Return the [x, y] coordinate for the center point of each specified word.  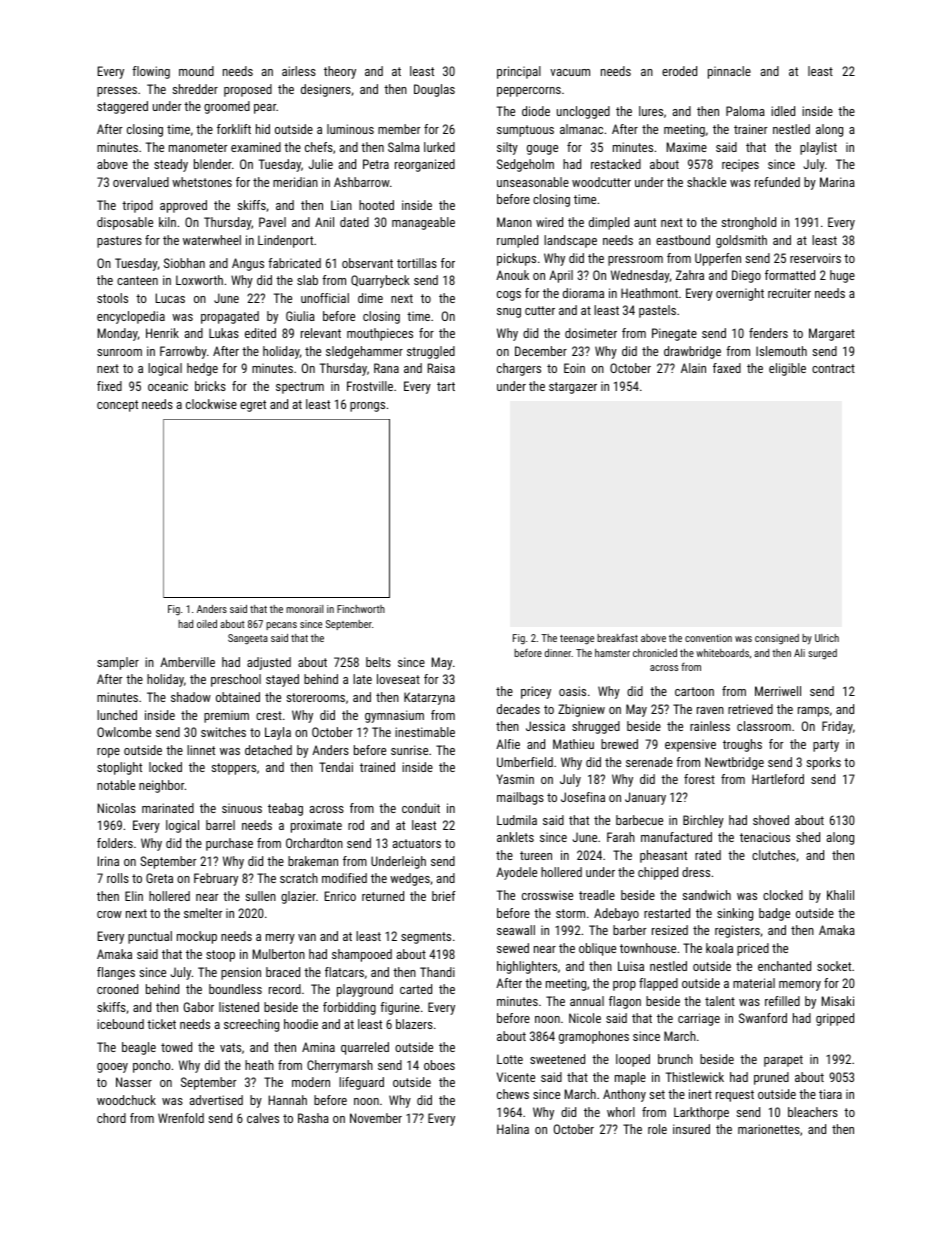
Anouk [512, 275]
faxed [727, 368]
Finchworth [361, 609]
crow [109, 914]
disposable [125, 223]
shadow [191, 697]
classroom [764, 726]
